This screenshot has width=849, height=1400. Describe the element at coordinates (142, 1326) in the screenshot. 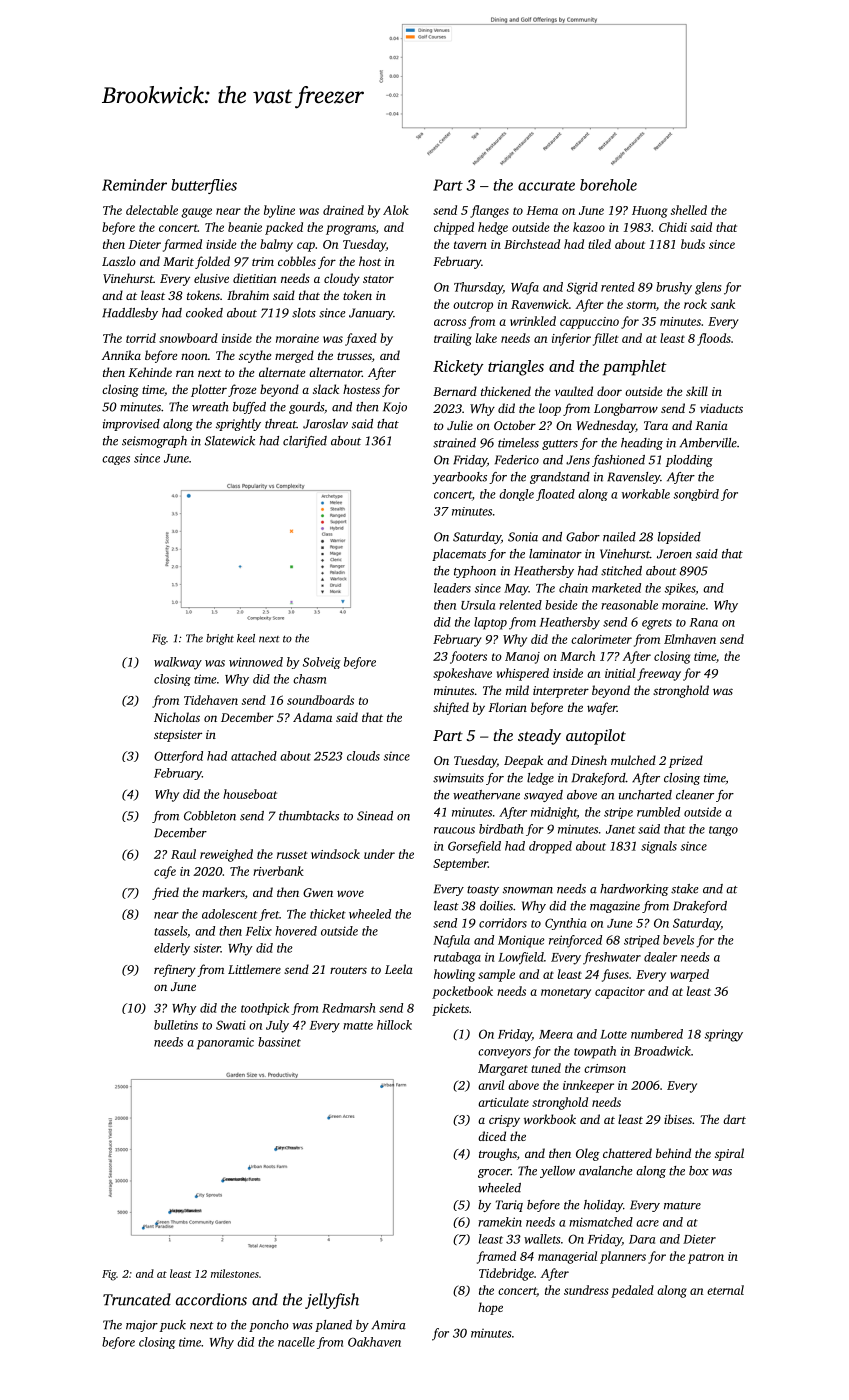

I see `major` at that location.
